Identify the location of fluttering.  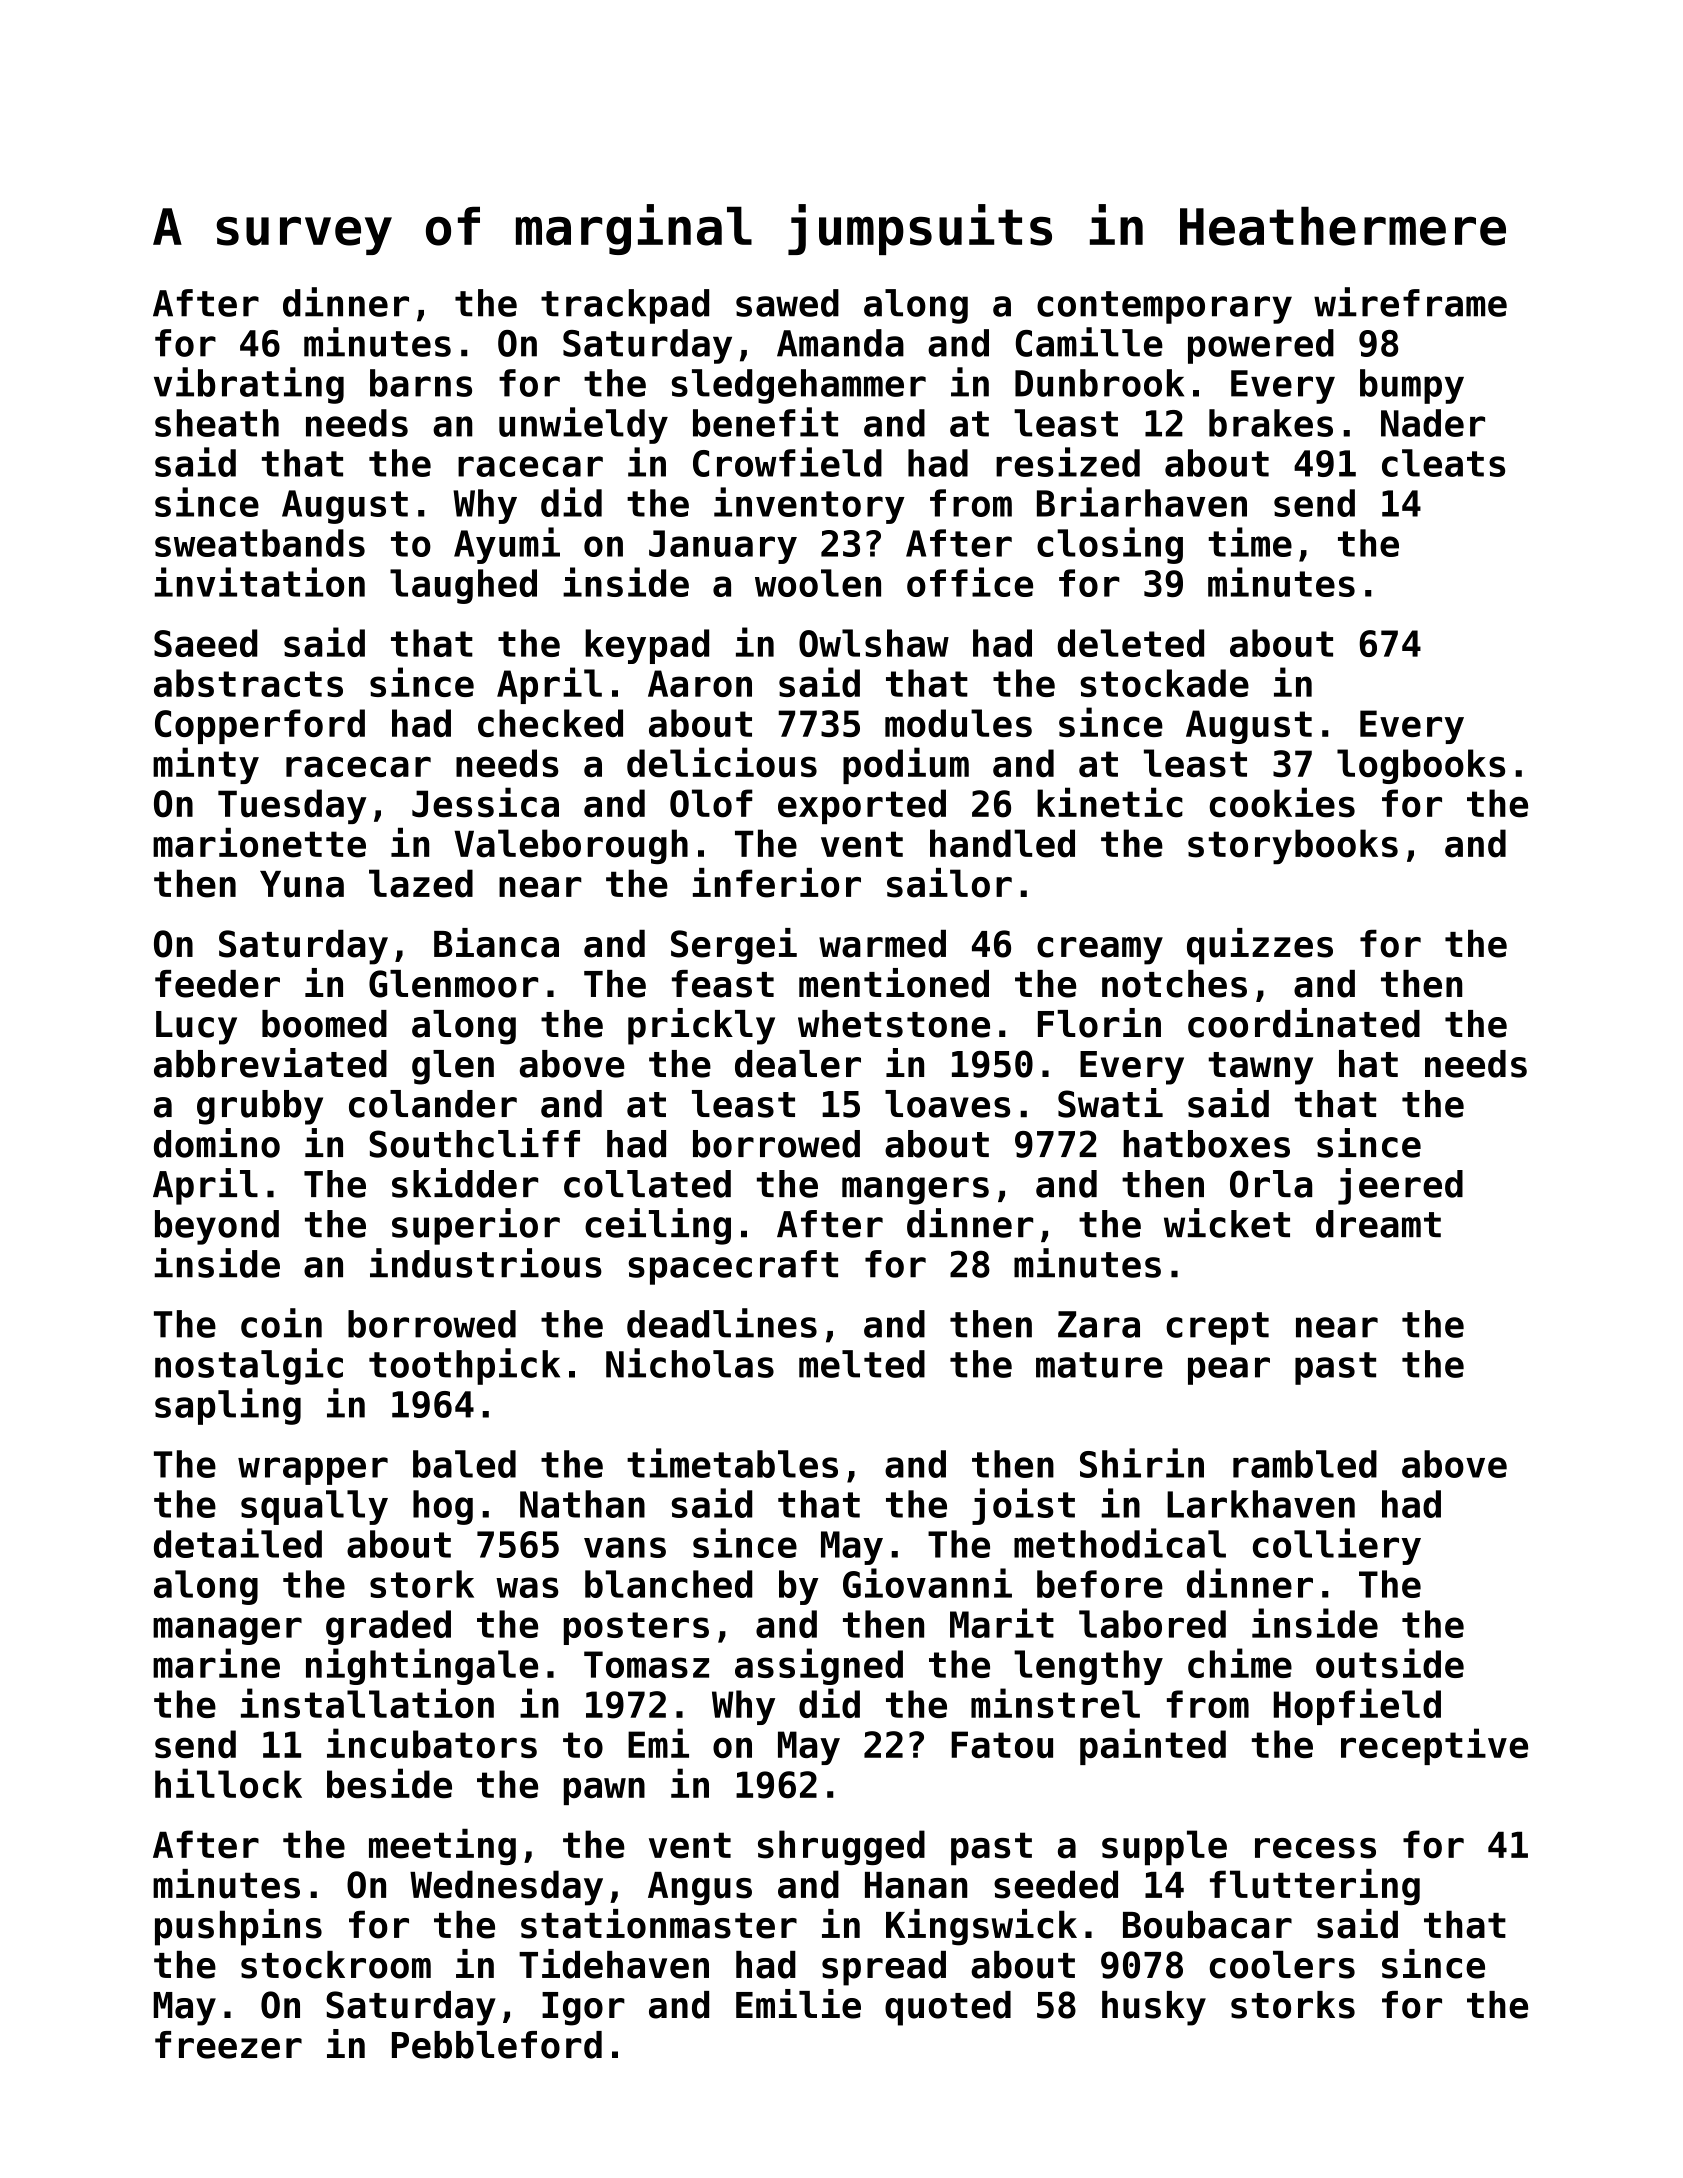
(1315, 1887).
